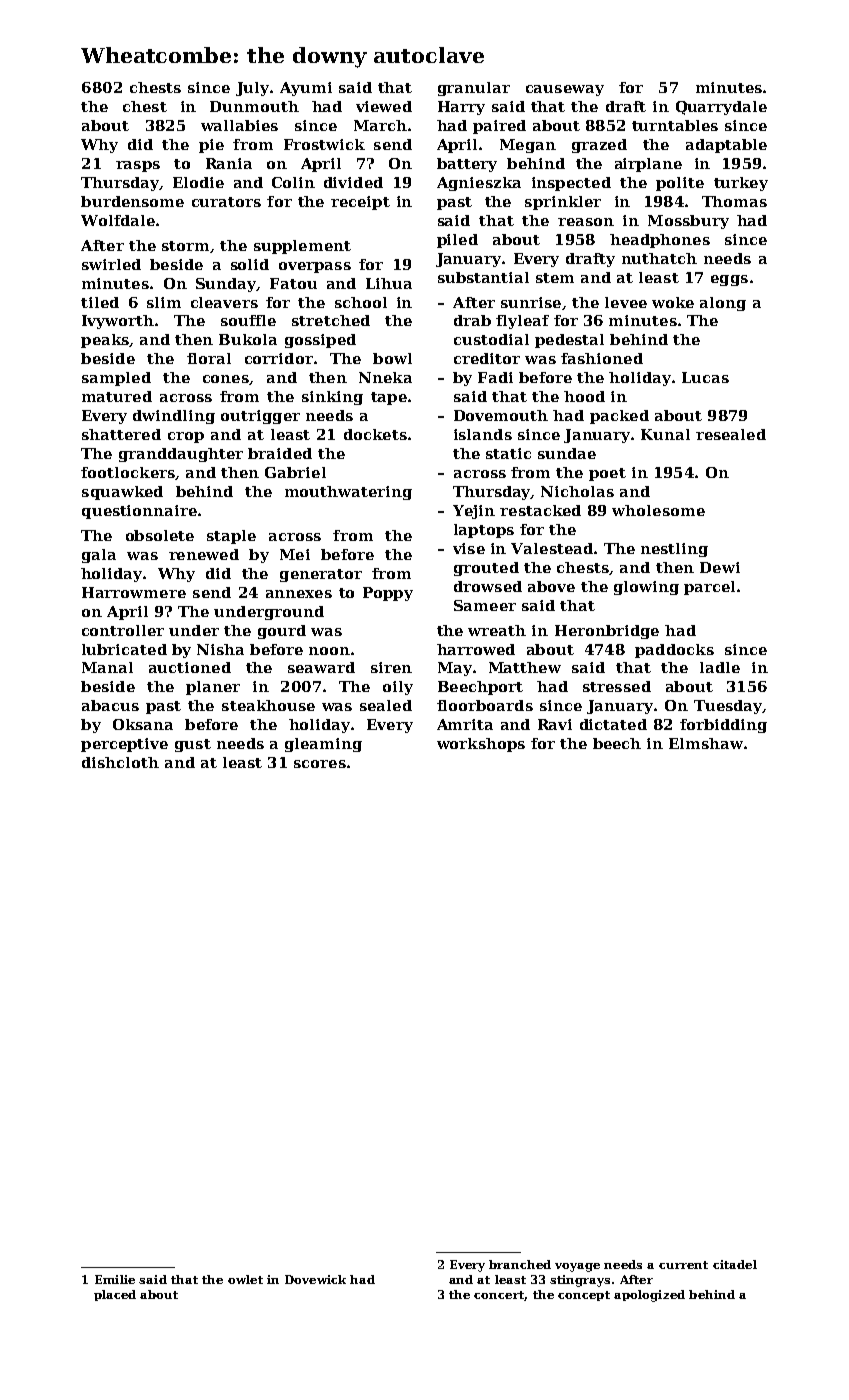  I want to click on seaward, so click(321, 667).
